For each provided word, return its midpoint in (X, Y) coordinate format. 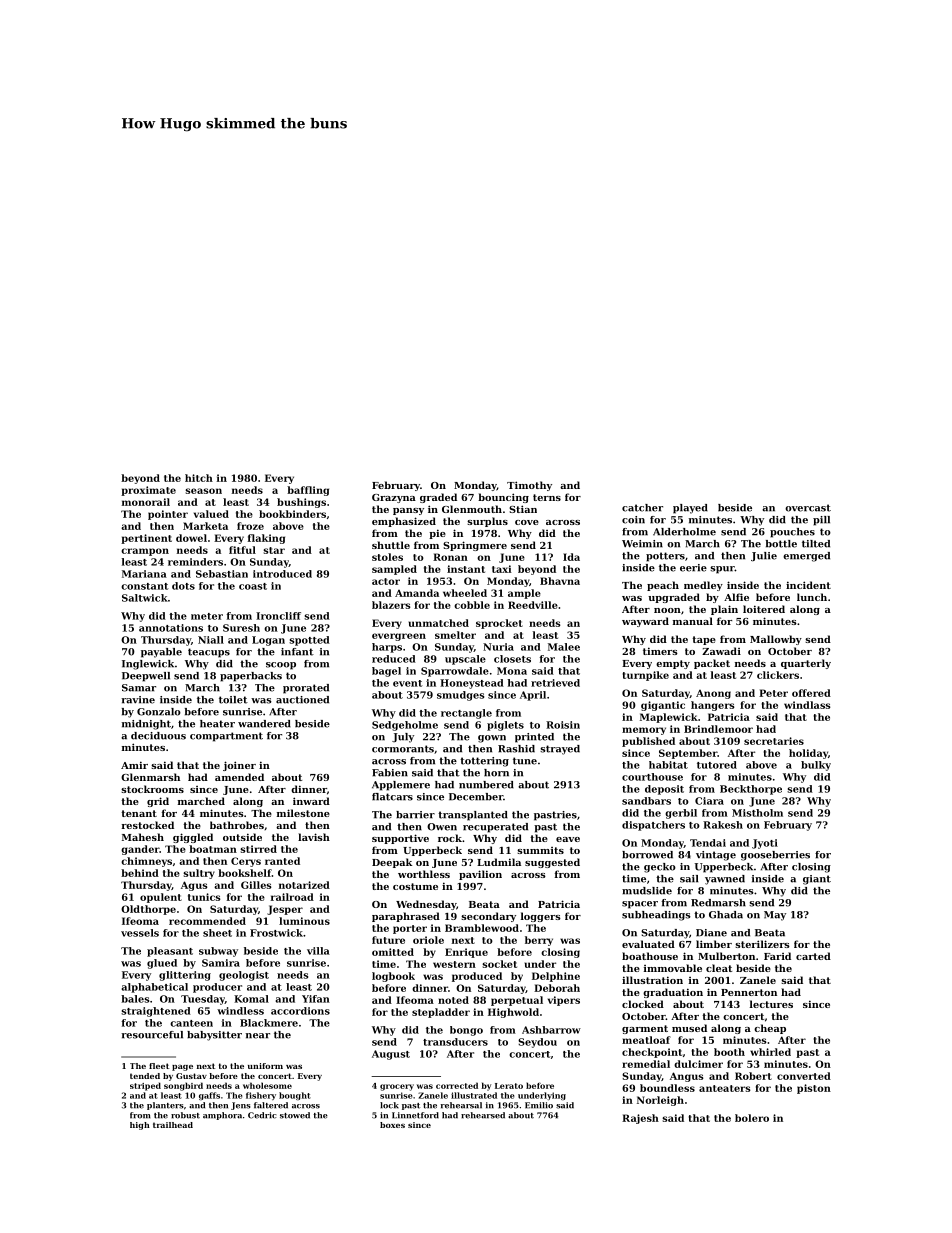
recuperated (495, 828)
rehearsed (483, 1115)
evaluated (648, 944)
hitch (199, 478)
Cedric (262, 1115)
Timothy (529, 486)
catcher (642, 508)
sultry (199, 874)
